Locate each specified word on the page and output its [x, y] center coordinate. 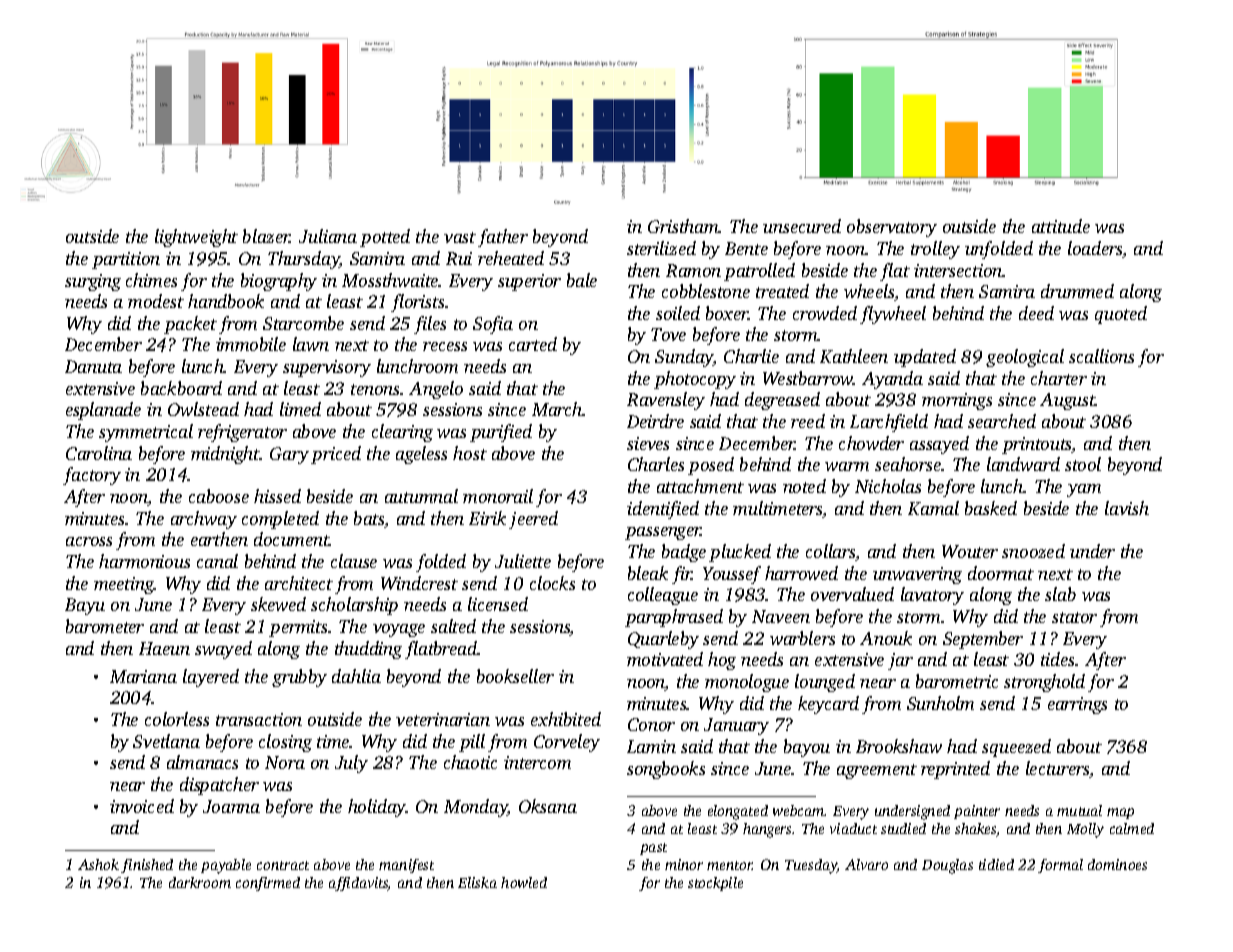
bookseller [515, 676]
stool [1083, 464]
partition [126, 260]
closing [285, 743]
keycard [828, 705]
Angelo [436, 390]
